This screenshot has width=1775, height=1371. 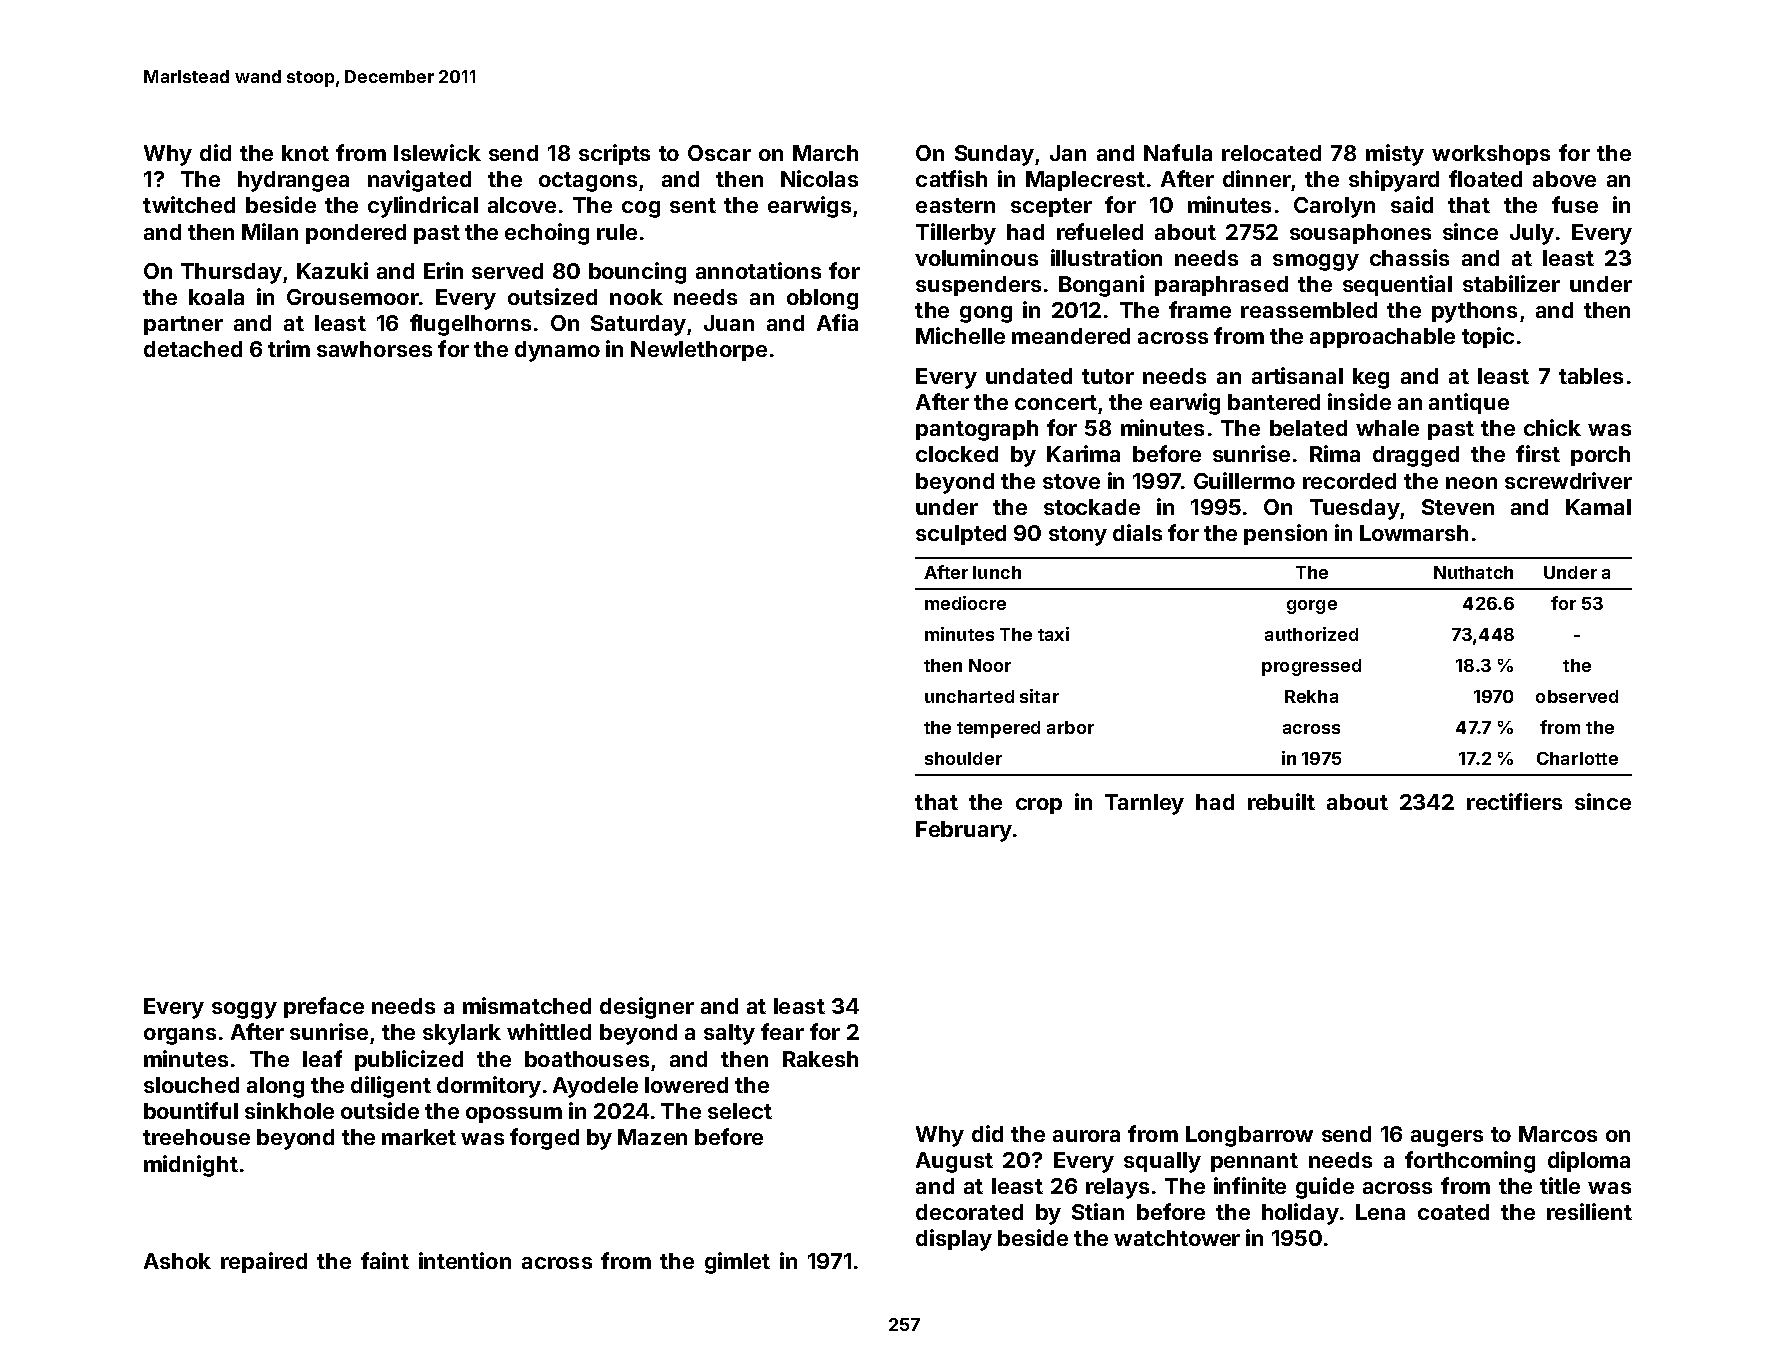 I want to click on workshops, so click(x=1491, y=155).
